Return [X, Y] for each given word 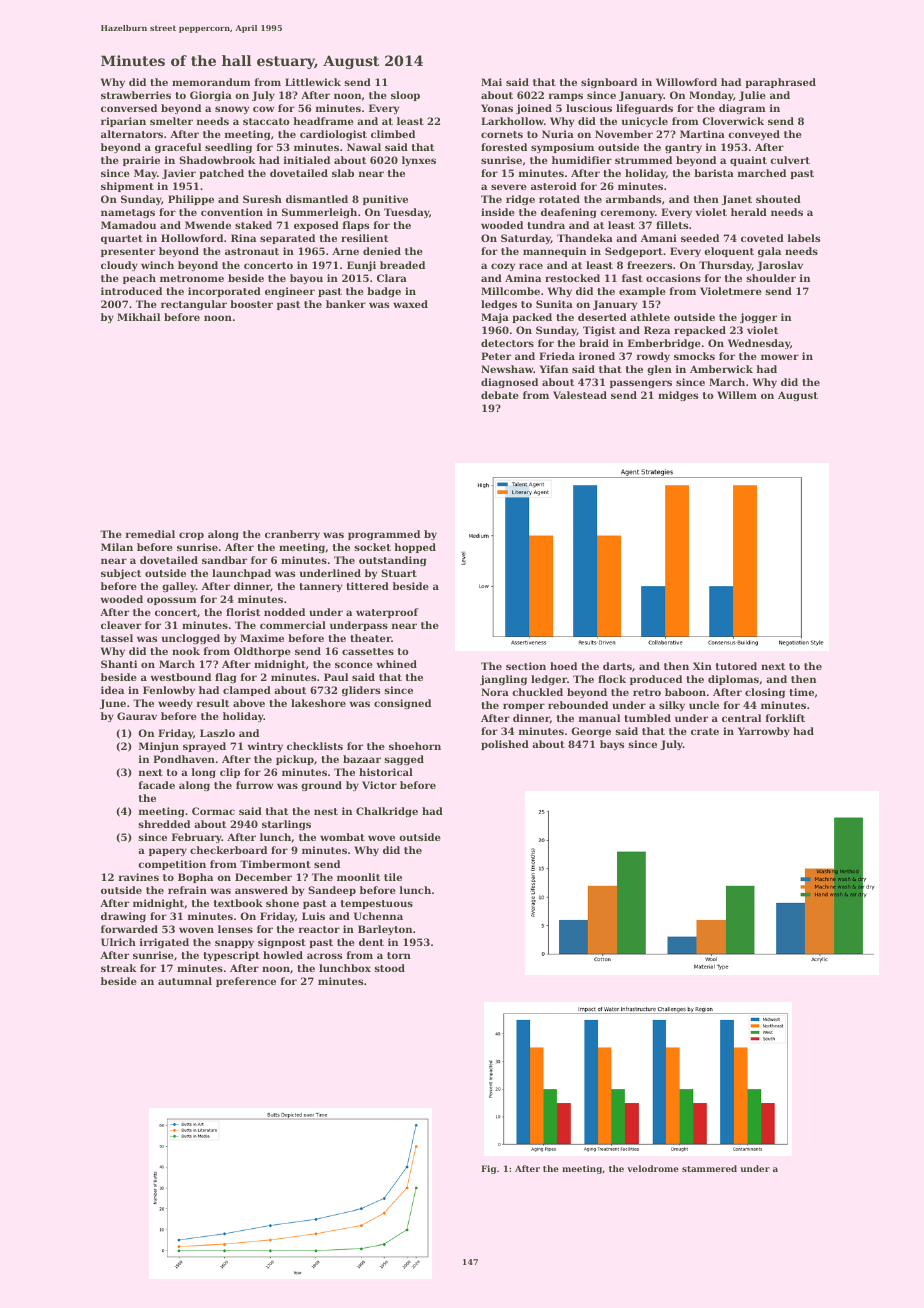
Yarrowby [764, 732]
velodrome [653, 1168]
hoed [563, 666]
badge [384, 292]
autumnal [185, 981]
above [249, 703]
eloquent [729, 252]
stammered [709, 1168]
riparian [123, 122]
